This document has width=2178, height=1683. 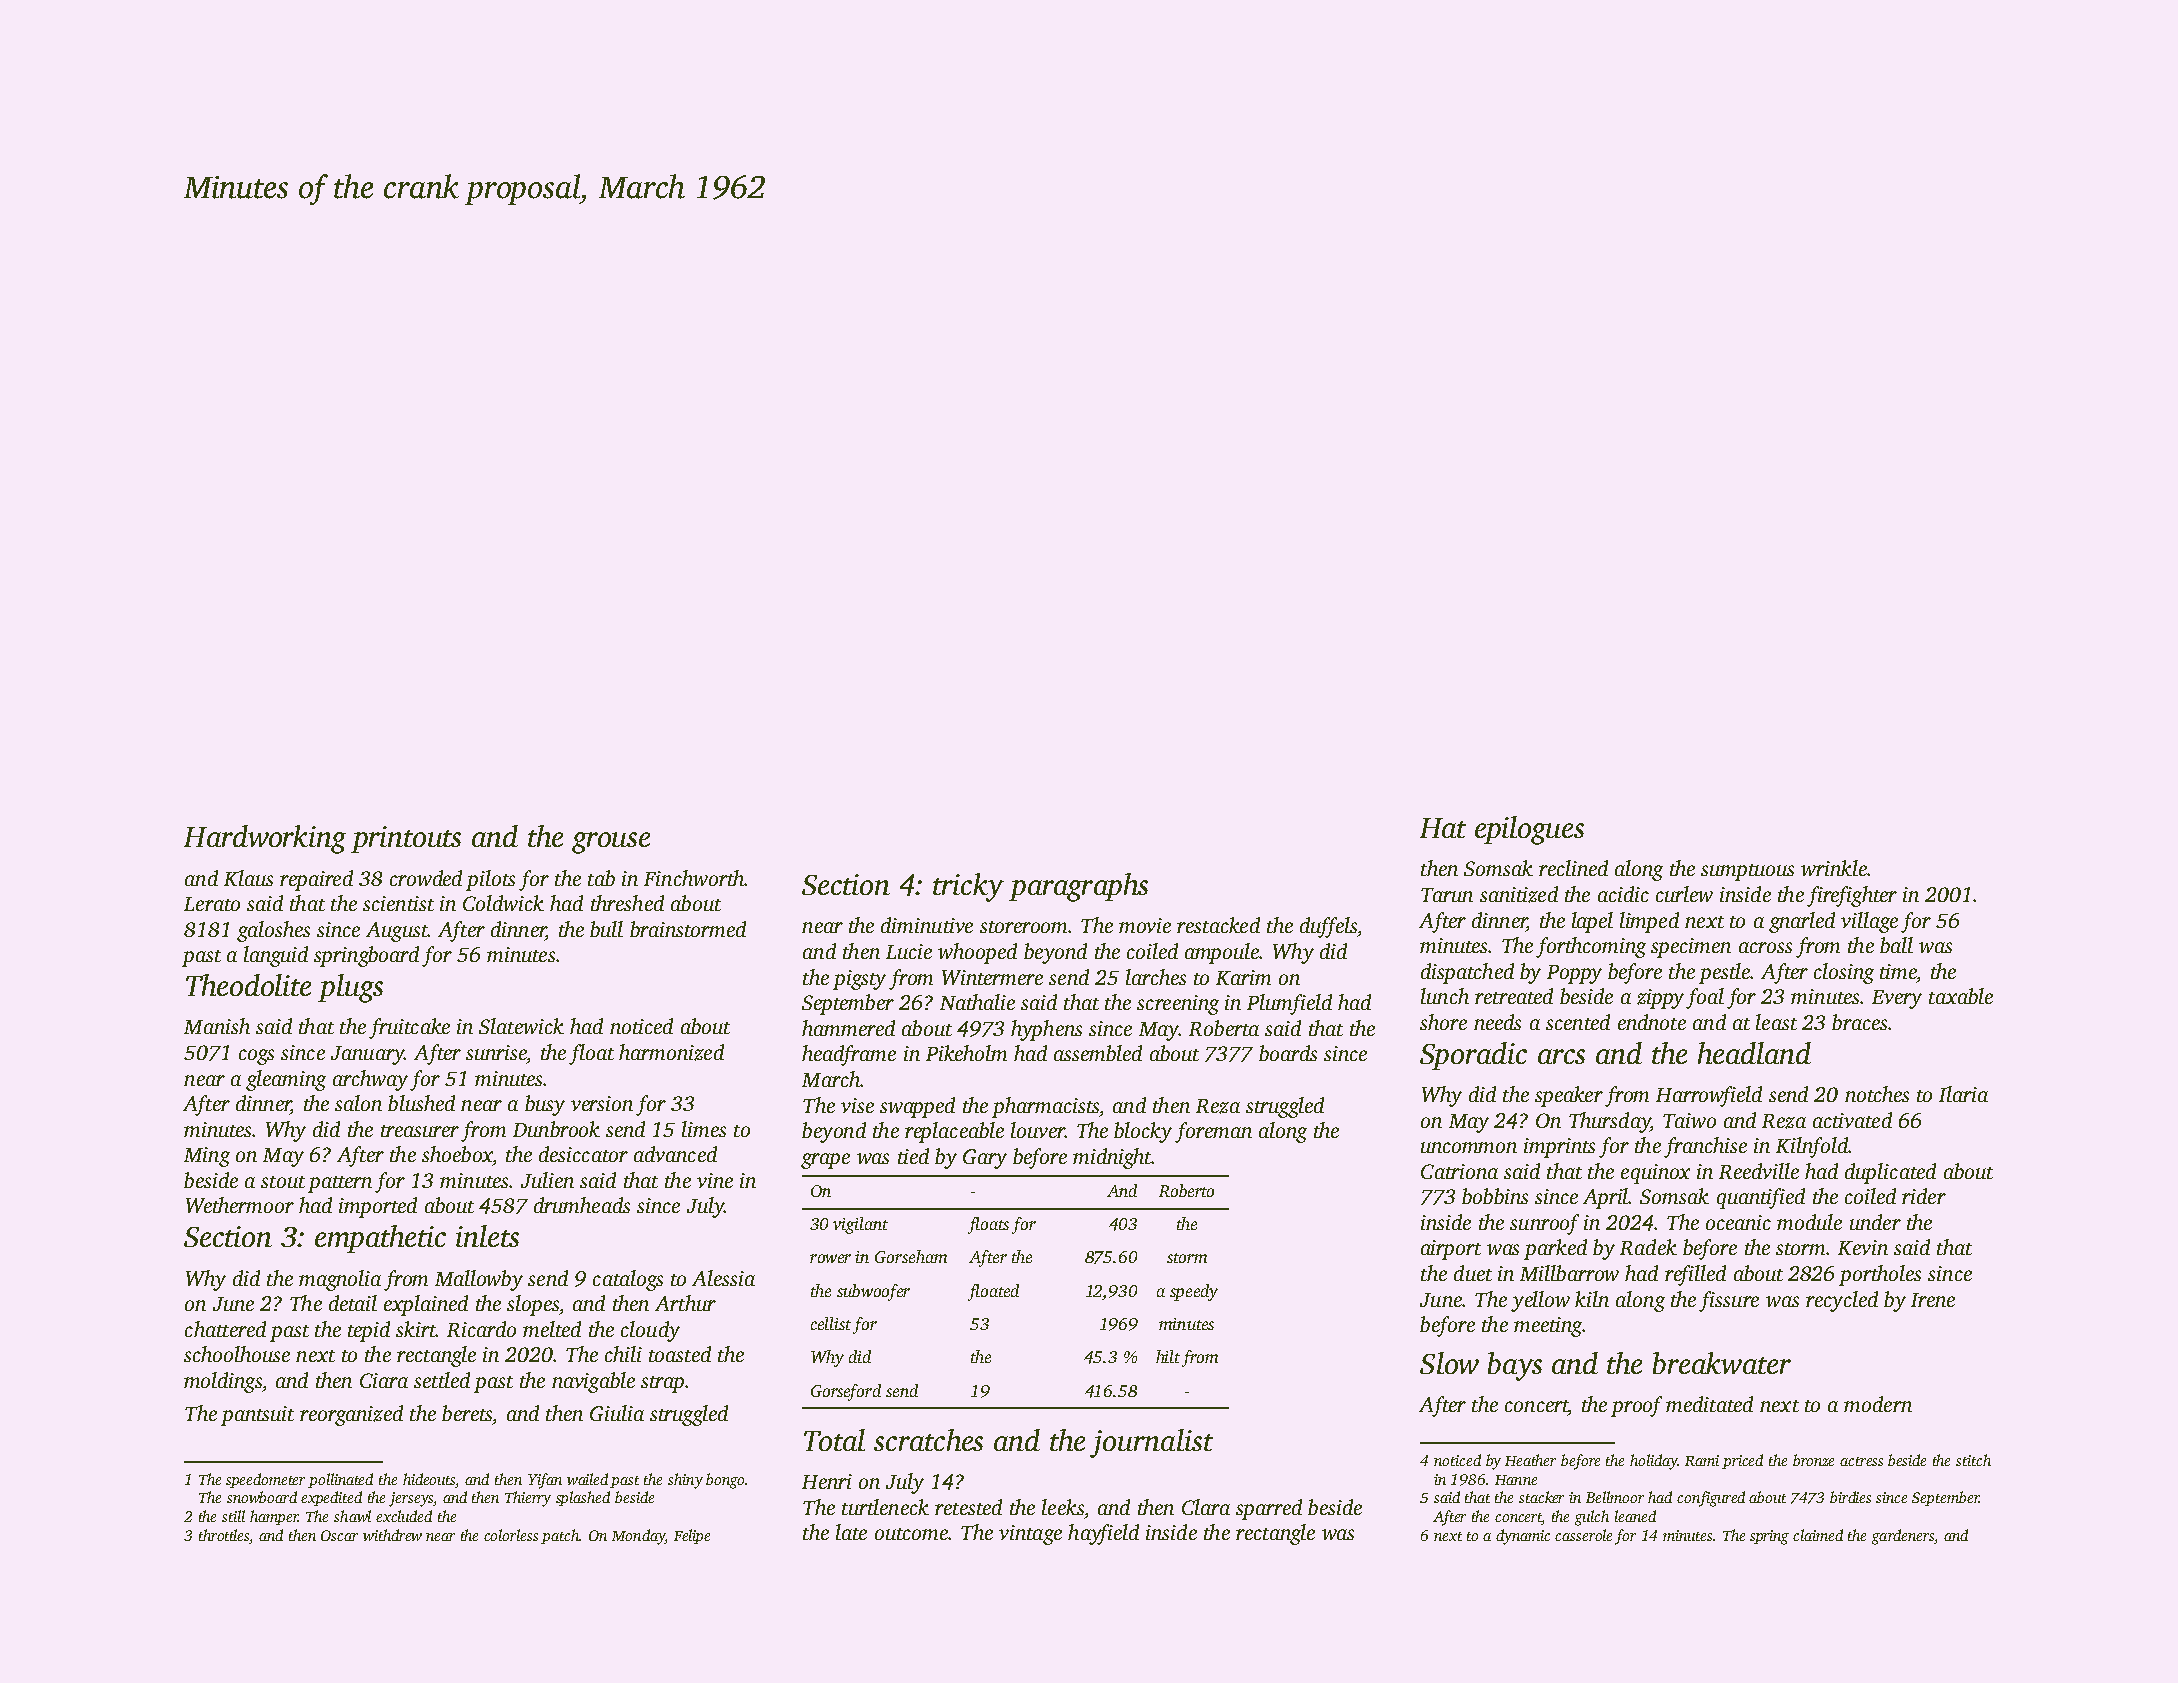 I want to click on Hardworking, so click(x=265, y=839).
